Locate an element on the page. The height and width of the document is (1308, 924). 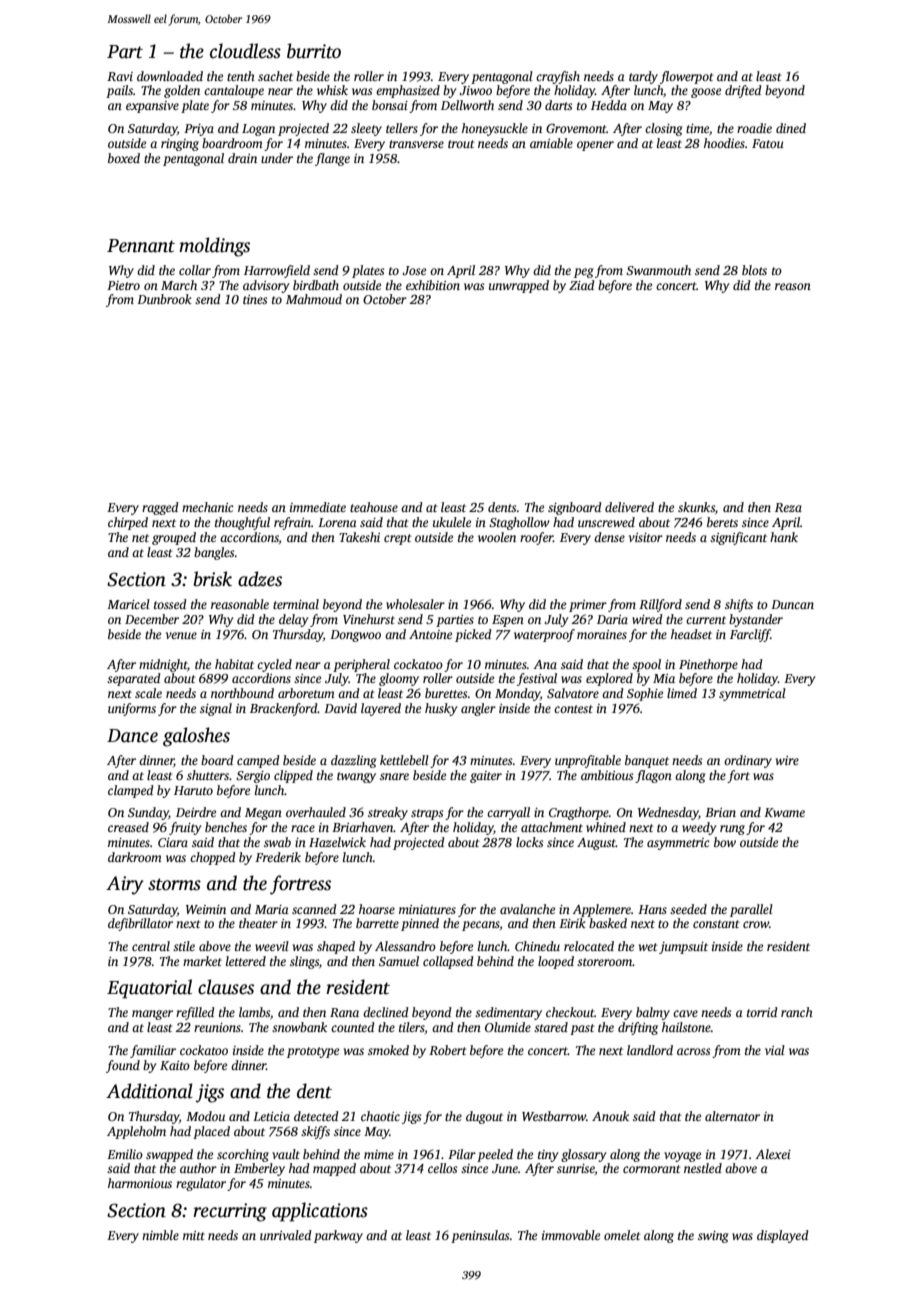
pails is located at coordinates (119, 91).
